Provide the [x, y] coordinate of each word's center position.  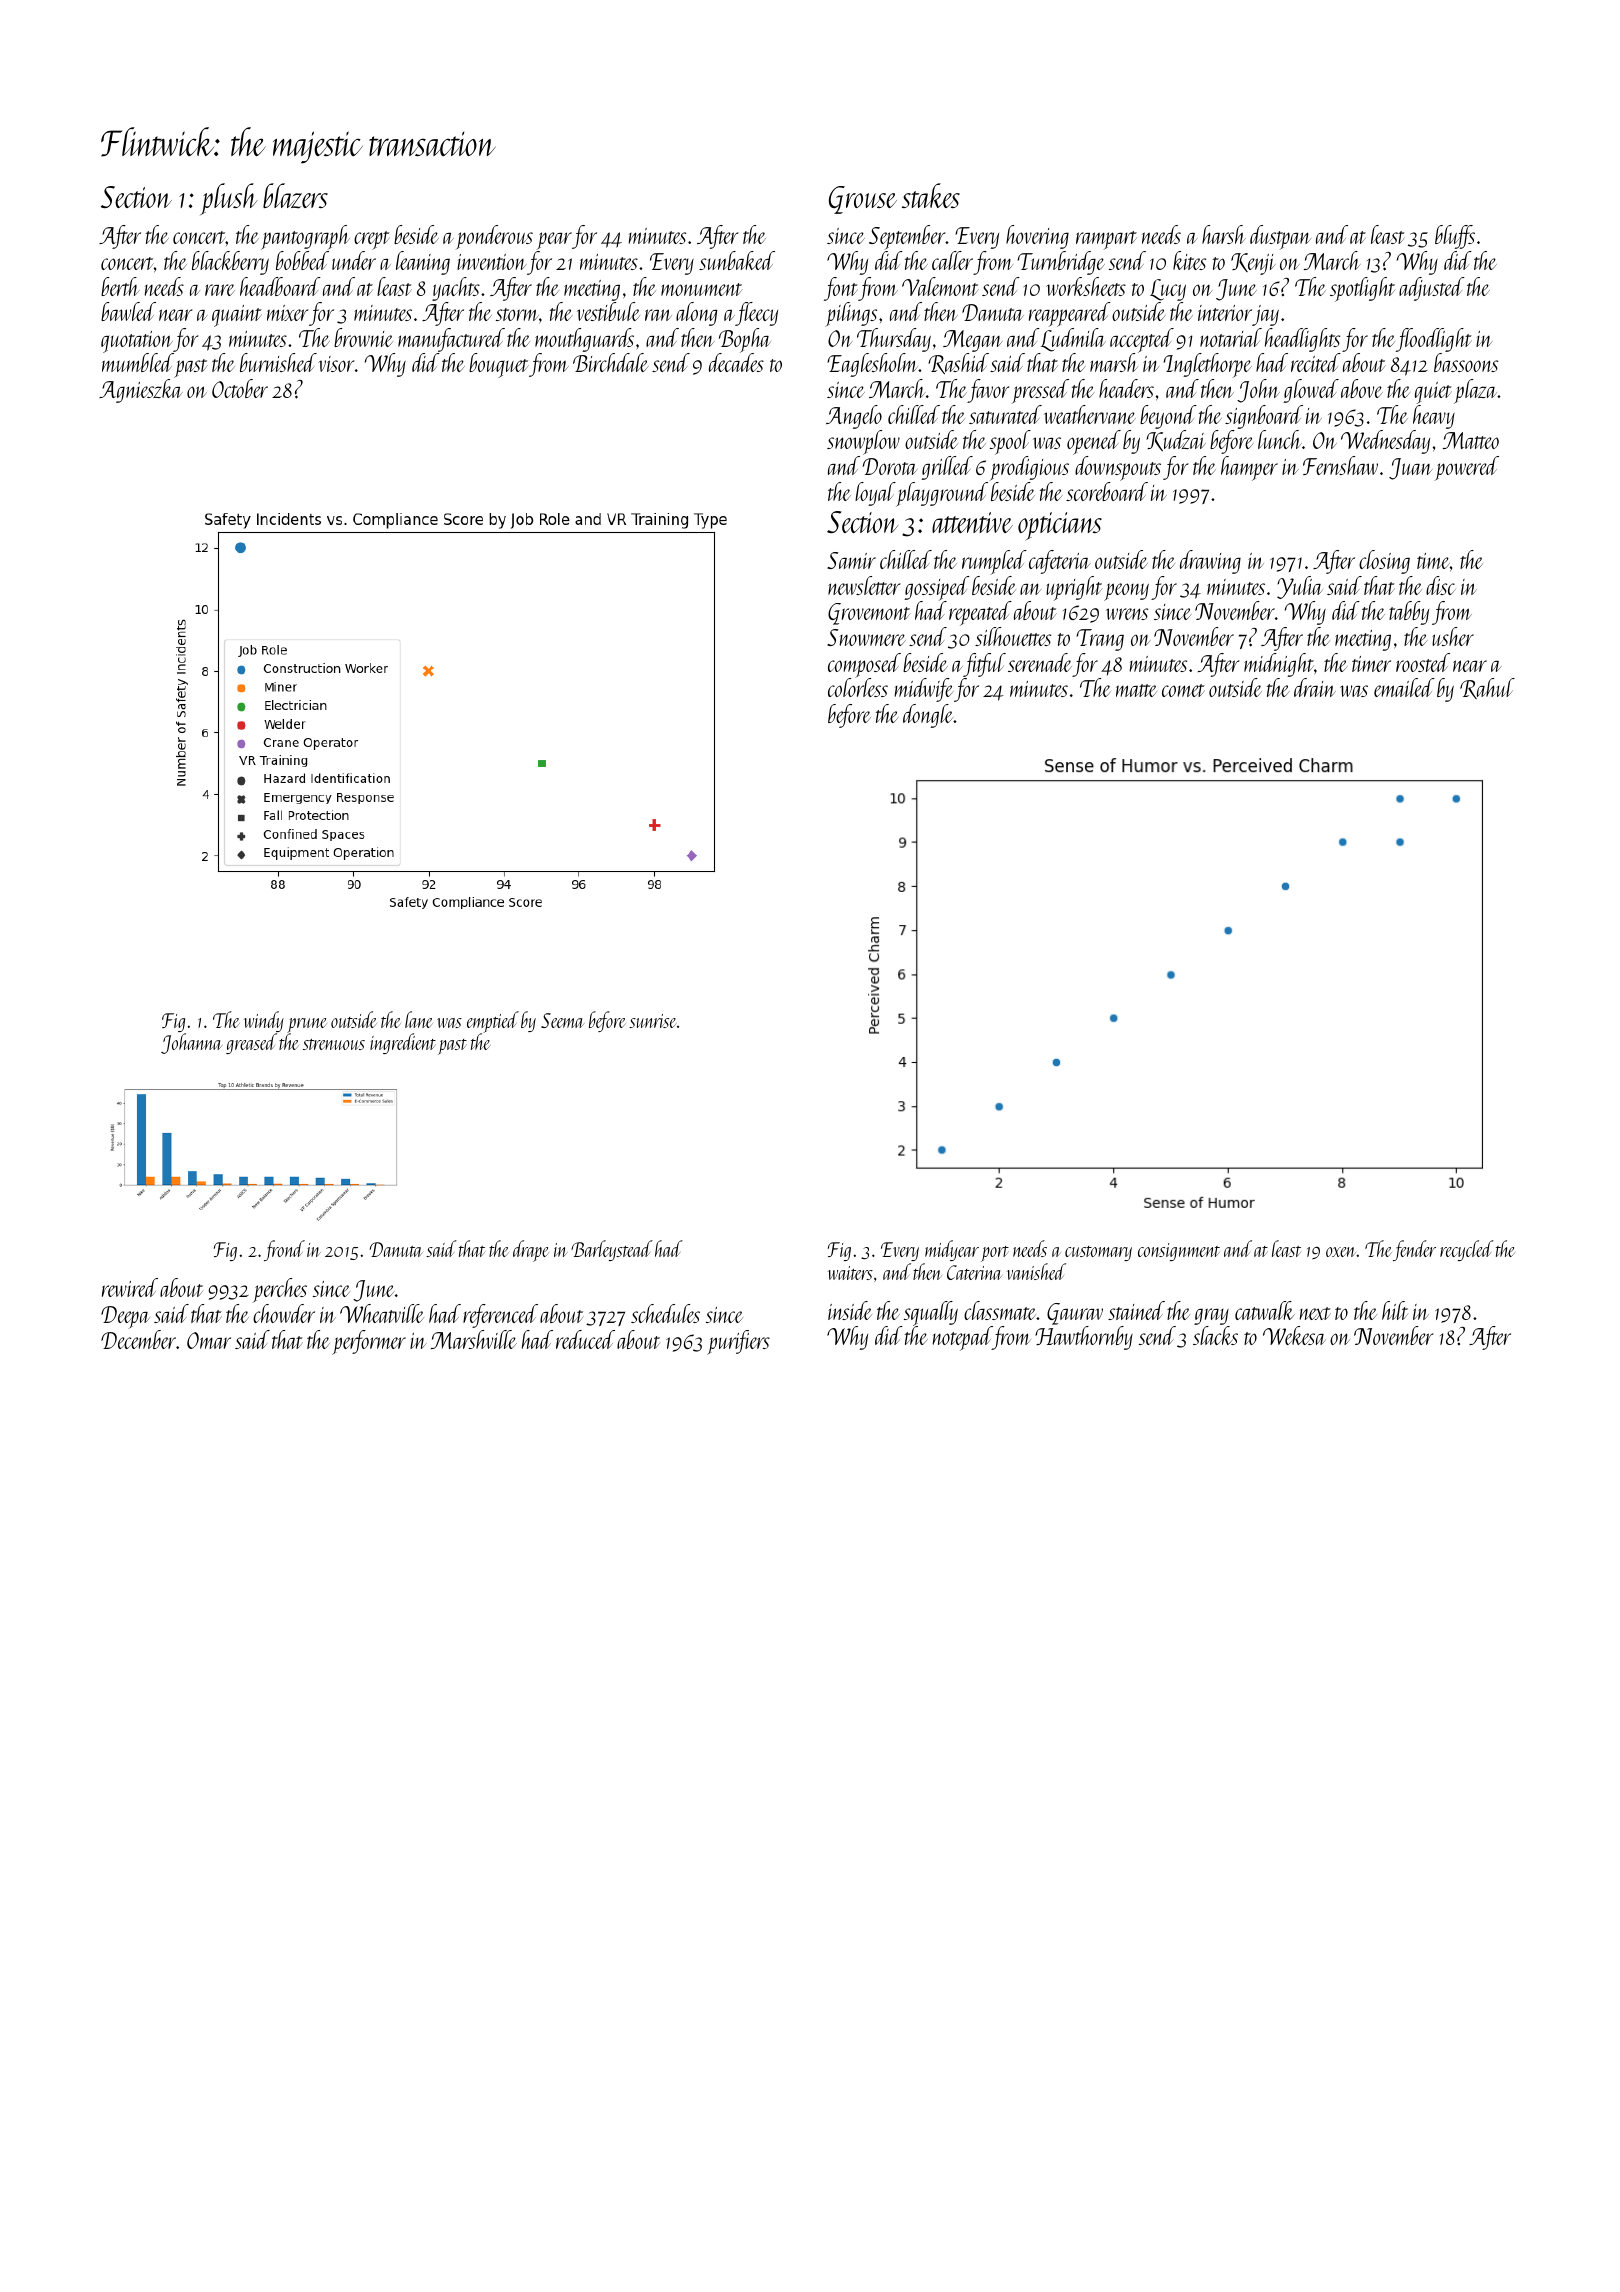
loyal [875, 494]
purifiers [738, 1342]
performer [369, 1342]
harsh [1224, 234]
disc [1441, 585]
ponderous [494, 237]
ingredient [403, 1043]
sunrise [652, 1021]
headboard [280, 286]
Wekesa [1294, 1335]
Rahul [1487, 688]
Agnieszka [141, 391]
